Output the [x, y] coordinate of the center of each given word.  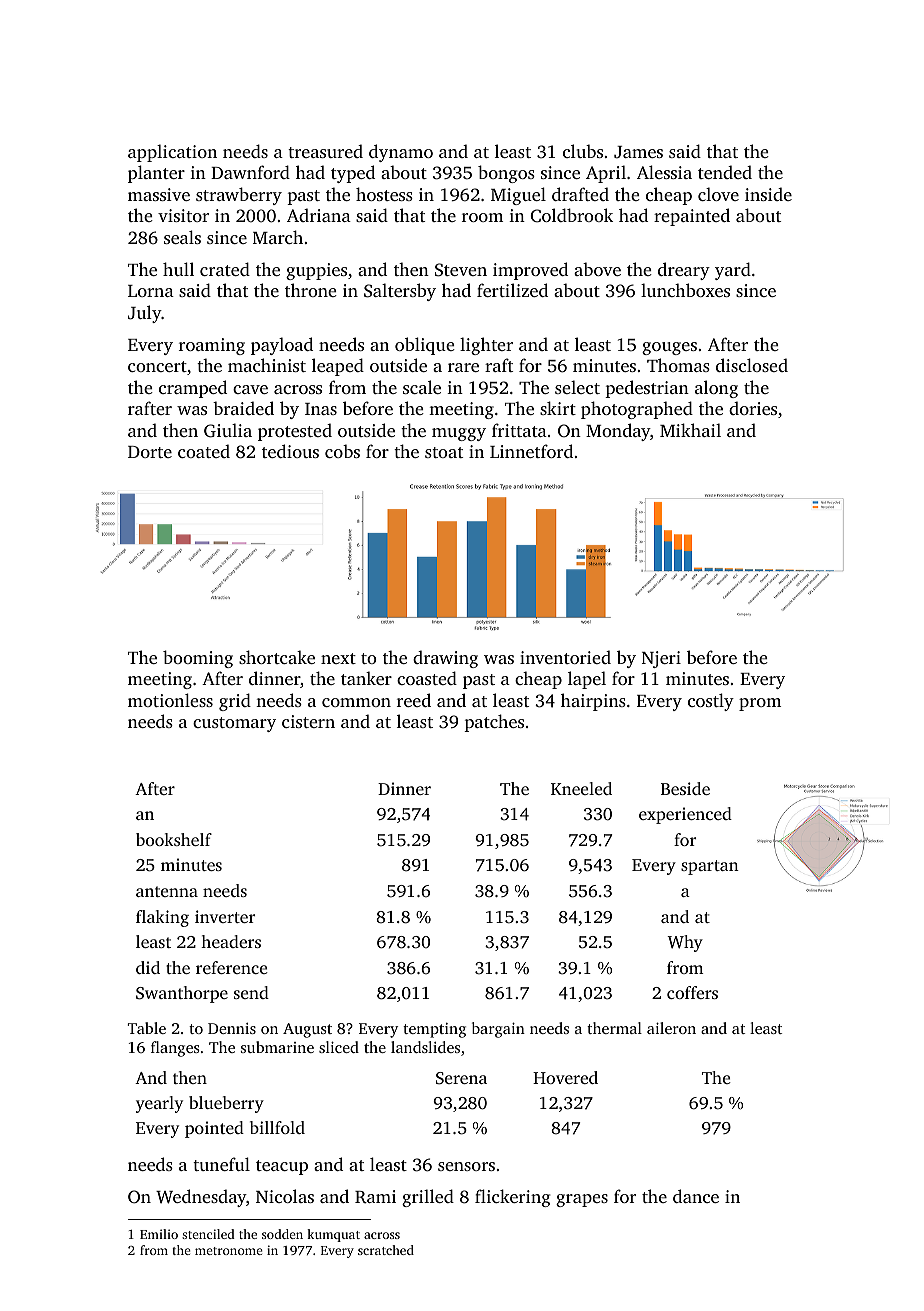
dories [753, 408]
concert [157, 366]
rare [463, 367]
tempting [434, 1030]
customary [234, 724]
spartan [710, 867]
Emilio [159, 1234]
